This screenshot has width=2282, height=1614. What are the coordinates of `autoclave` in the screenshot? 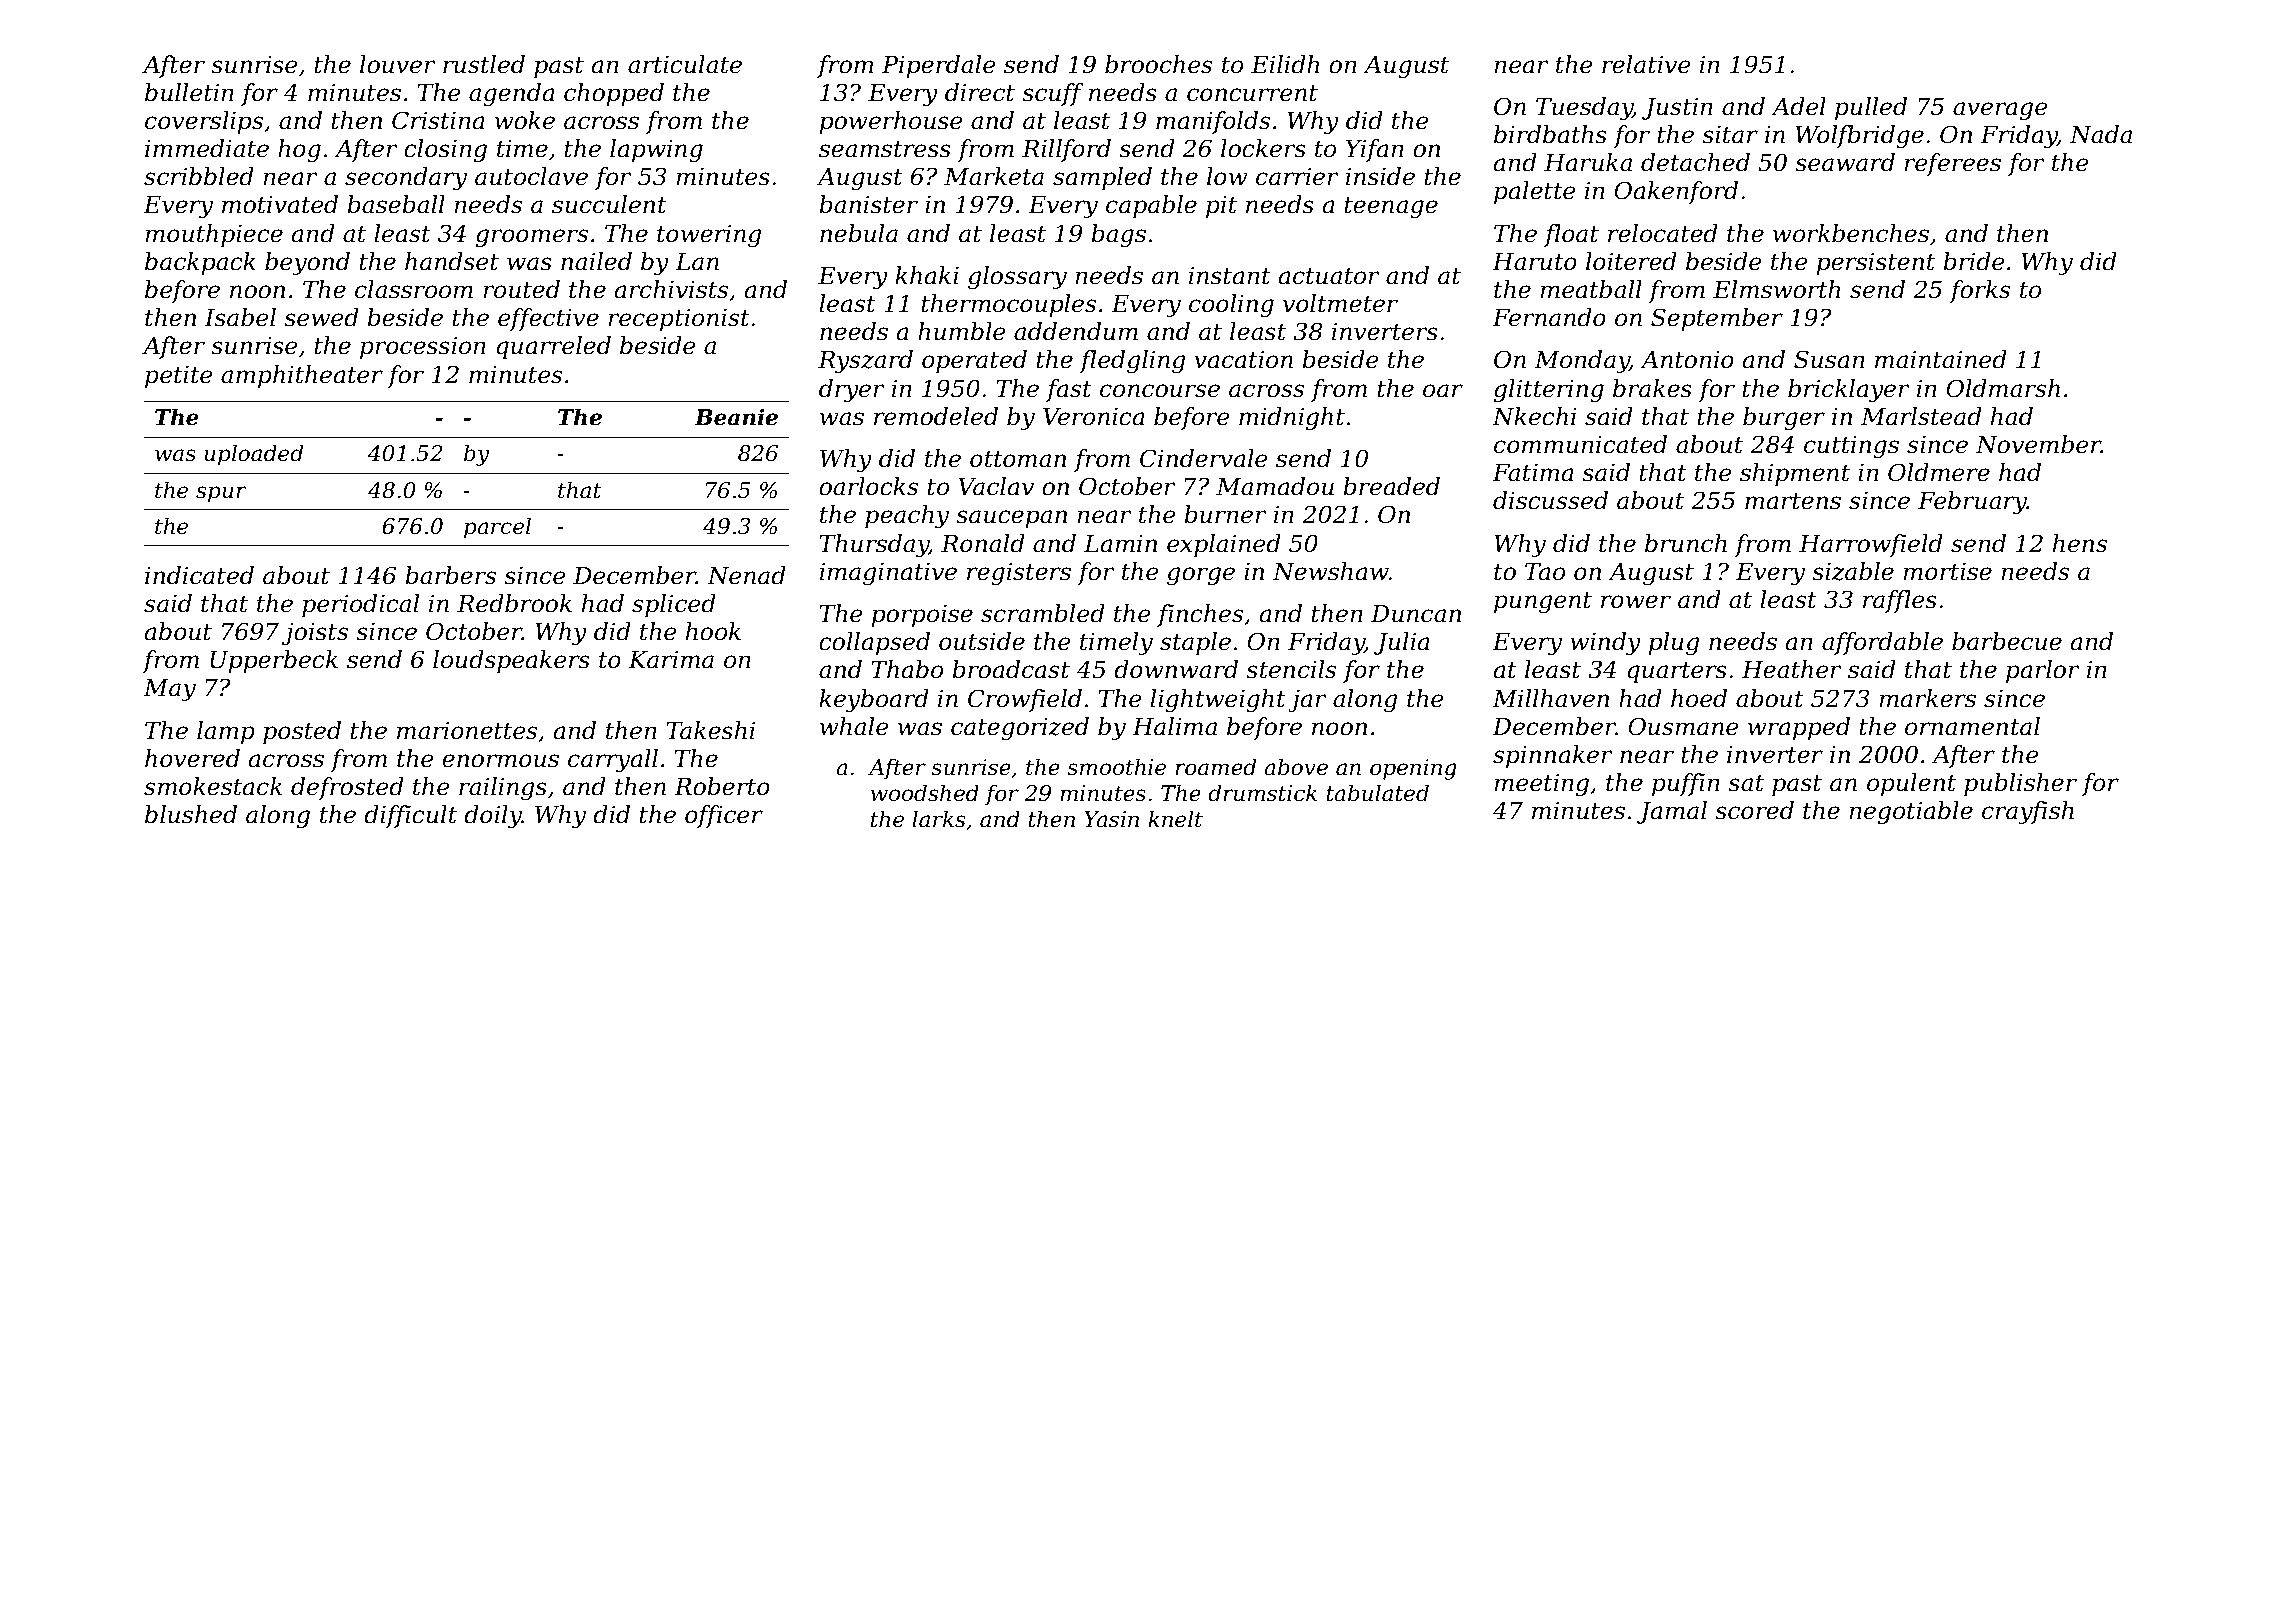 It's located at (531, 176).
